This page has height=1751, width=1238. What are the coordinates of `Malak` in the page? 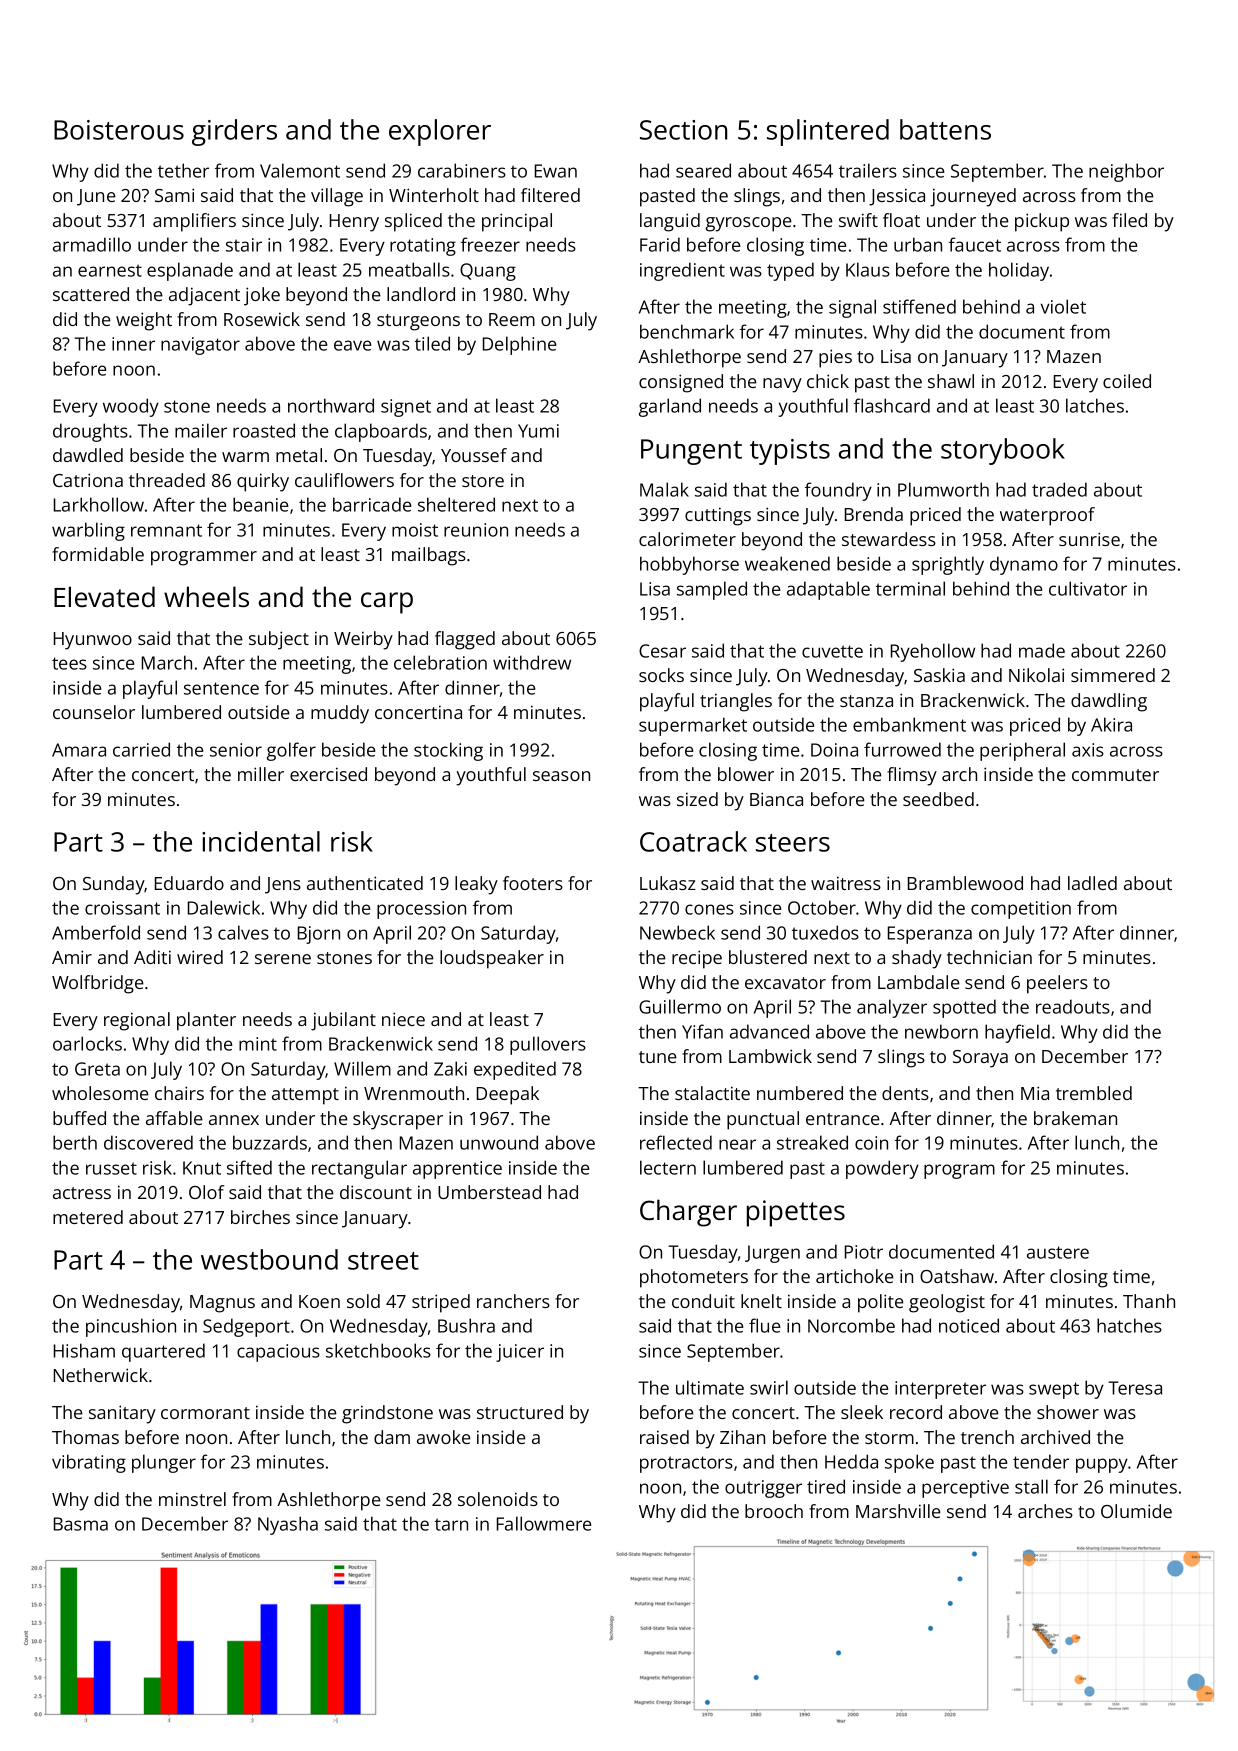 It's located at (664, 489).
